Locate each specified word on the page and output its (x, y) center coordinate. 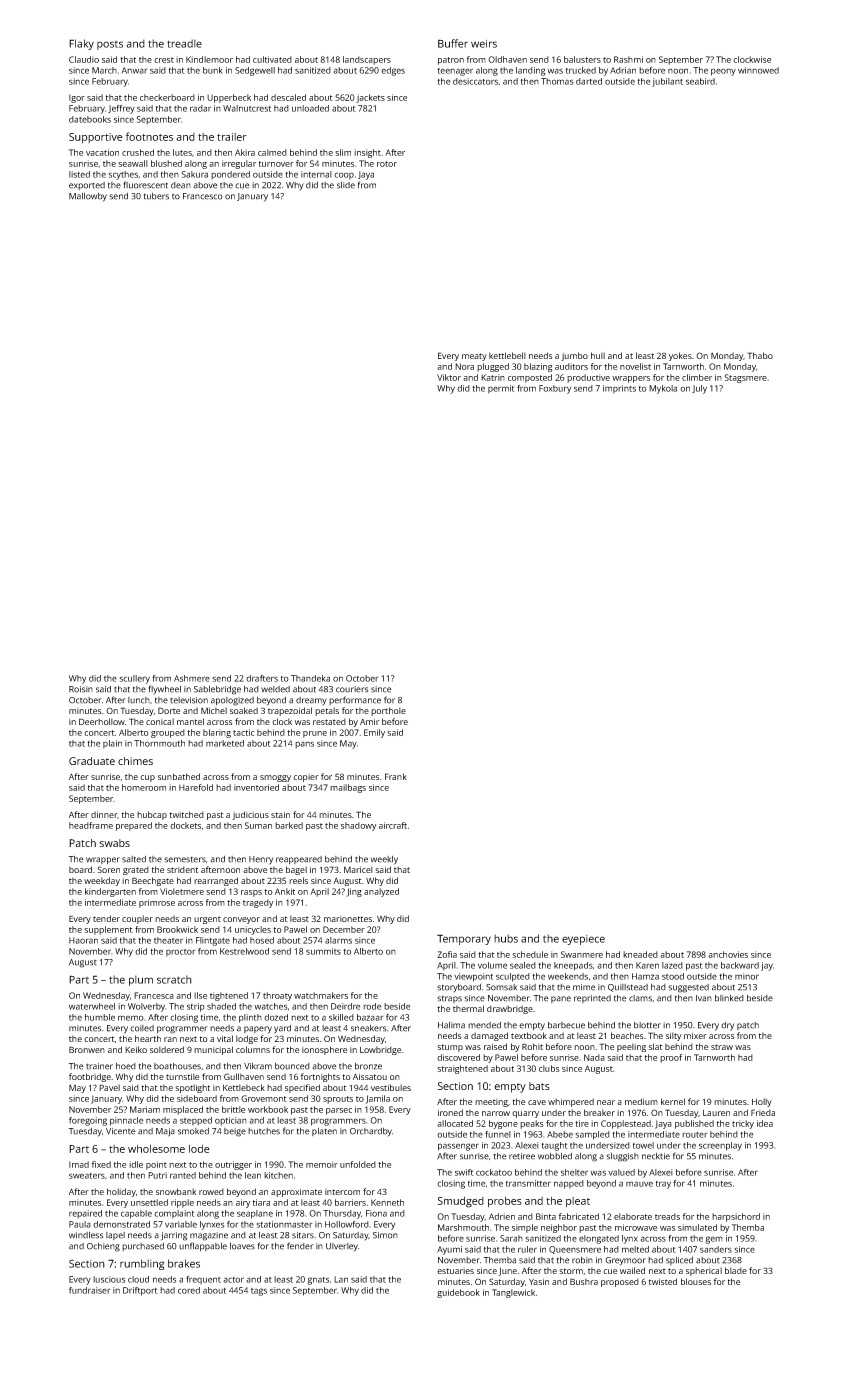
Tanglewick (513, 1293)
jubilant (667, 82)
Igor (77, 98)
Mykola (663, 389)
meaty (474, 357)
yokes (680, 356)
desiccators (475, 81)
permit (501, 389)
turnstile (182, 1076)
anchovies (728, 954)
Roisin (81, 689)
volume (492, 965)
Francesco (203, 196)
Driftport (140, 1291)
